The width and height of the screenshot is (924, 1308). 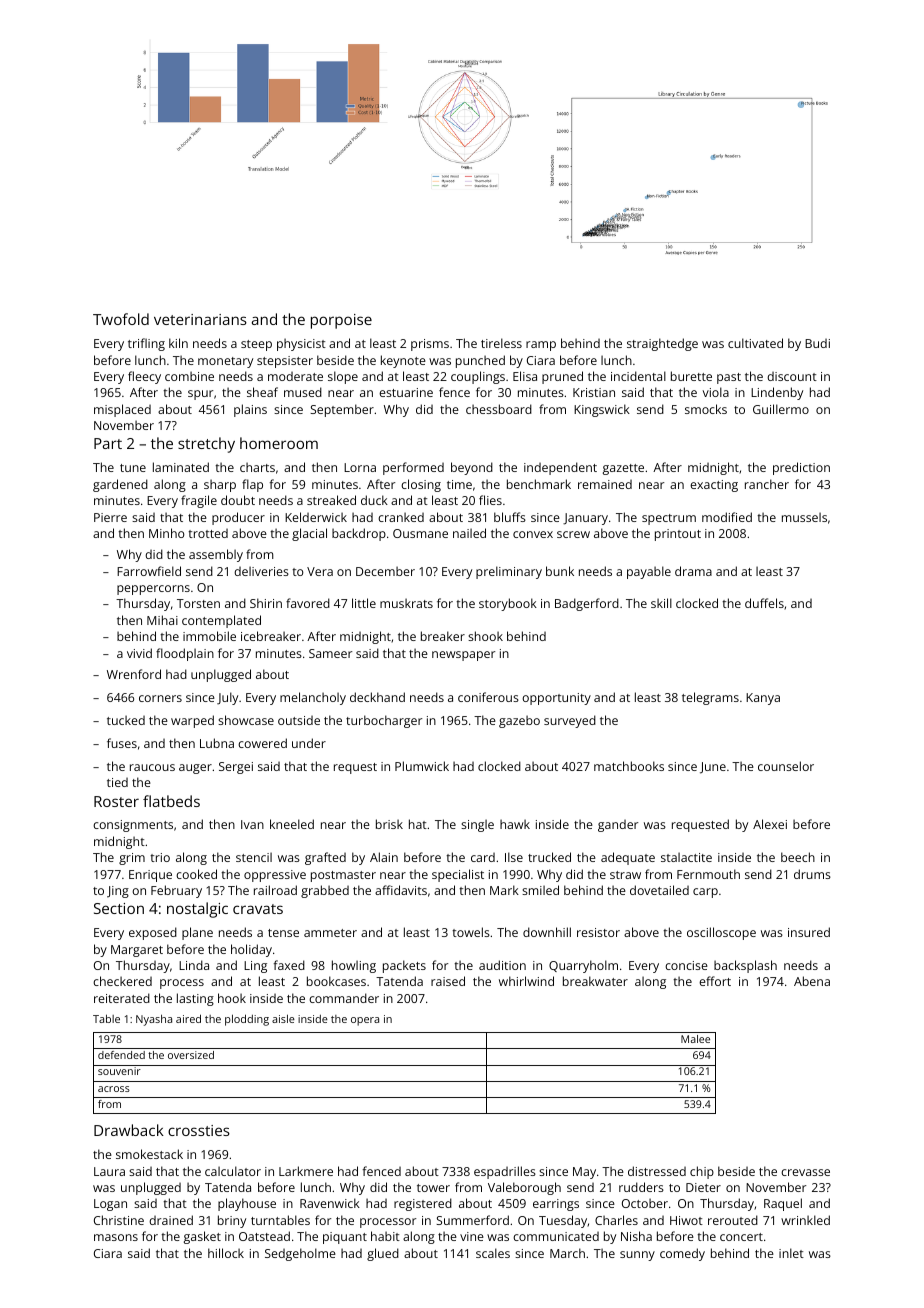 I want to click on Laura, so click(x=109, y=1171).
